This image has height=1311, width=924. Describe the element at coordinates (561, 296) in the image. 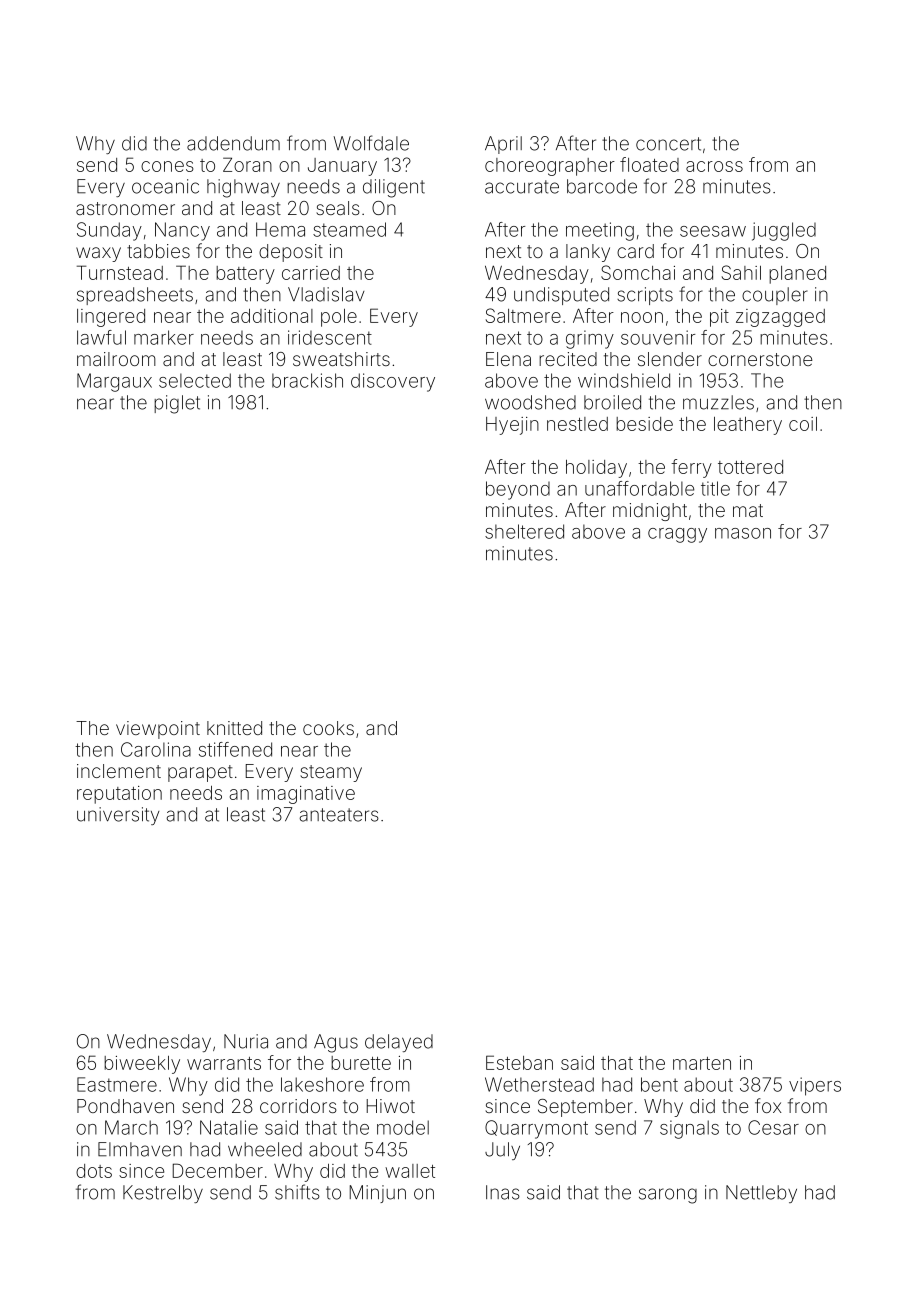

I see `undisputed` at that location.
